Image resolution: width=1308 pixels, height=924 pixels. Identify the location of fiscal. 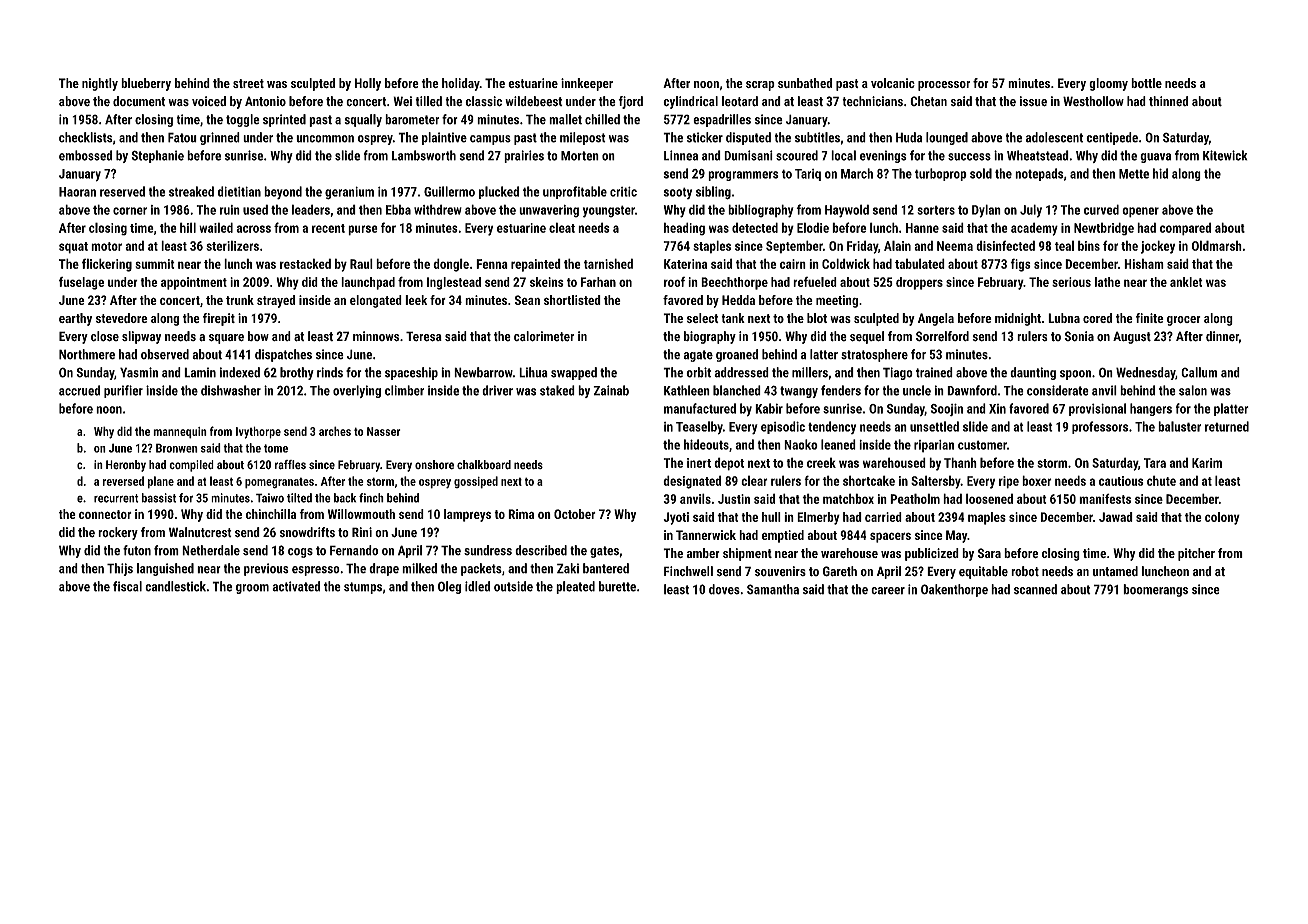
(127, 586).
